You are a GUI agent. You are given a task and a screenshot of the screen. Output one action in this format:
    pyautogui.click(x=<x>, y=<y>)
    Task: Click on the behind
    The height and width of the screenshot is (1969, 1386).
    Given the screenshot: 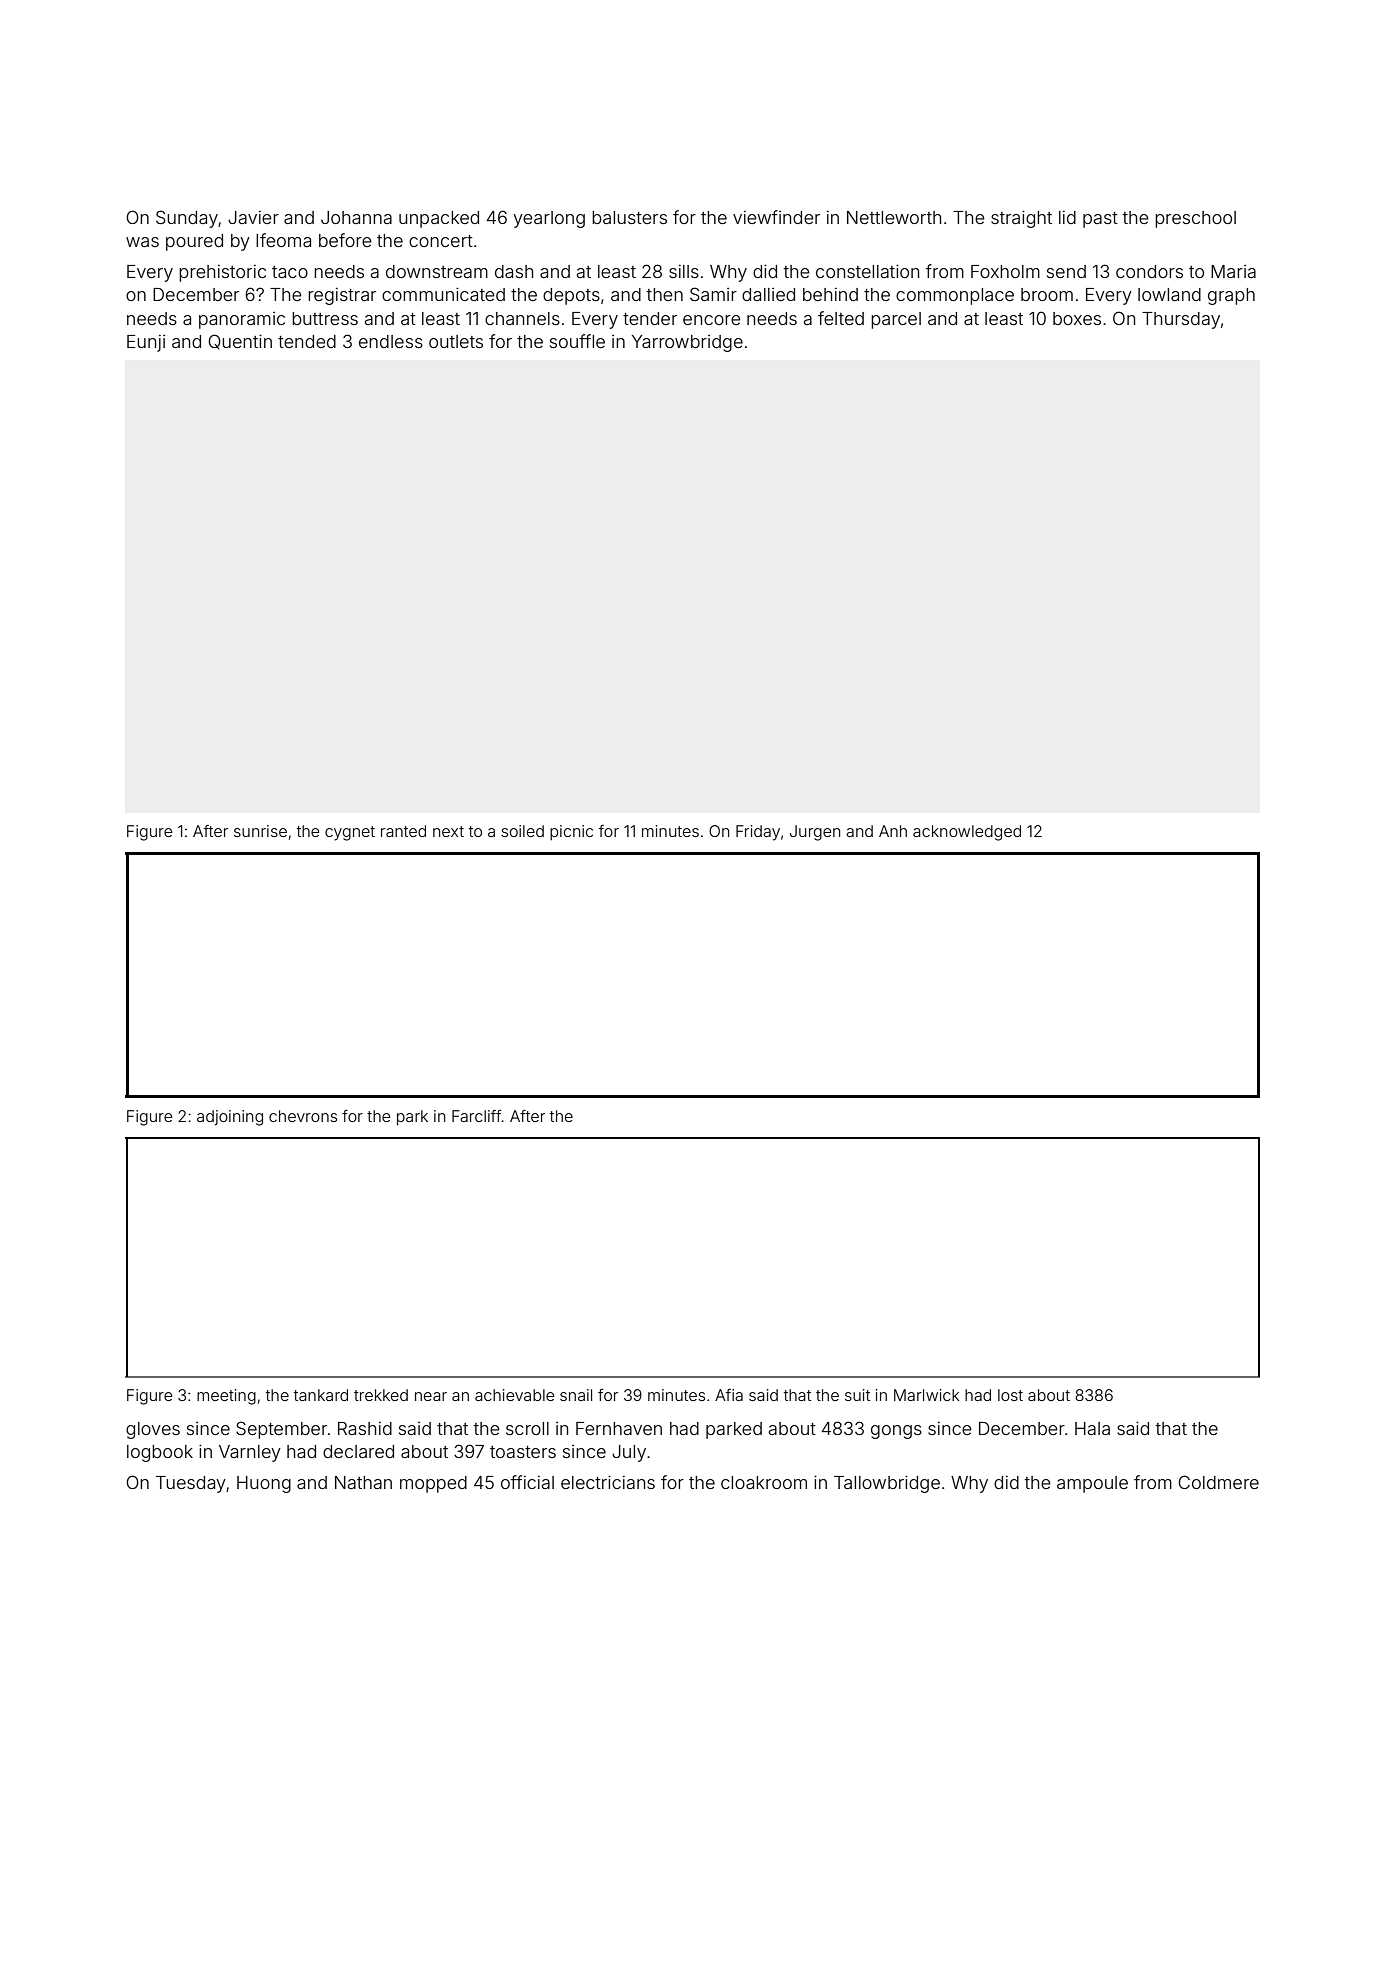 What is the action you would take?
    pyautogui.click(x=830, y=294)
